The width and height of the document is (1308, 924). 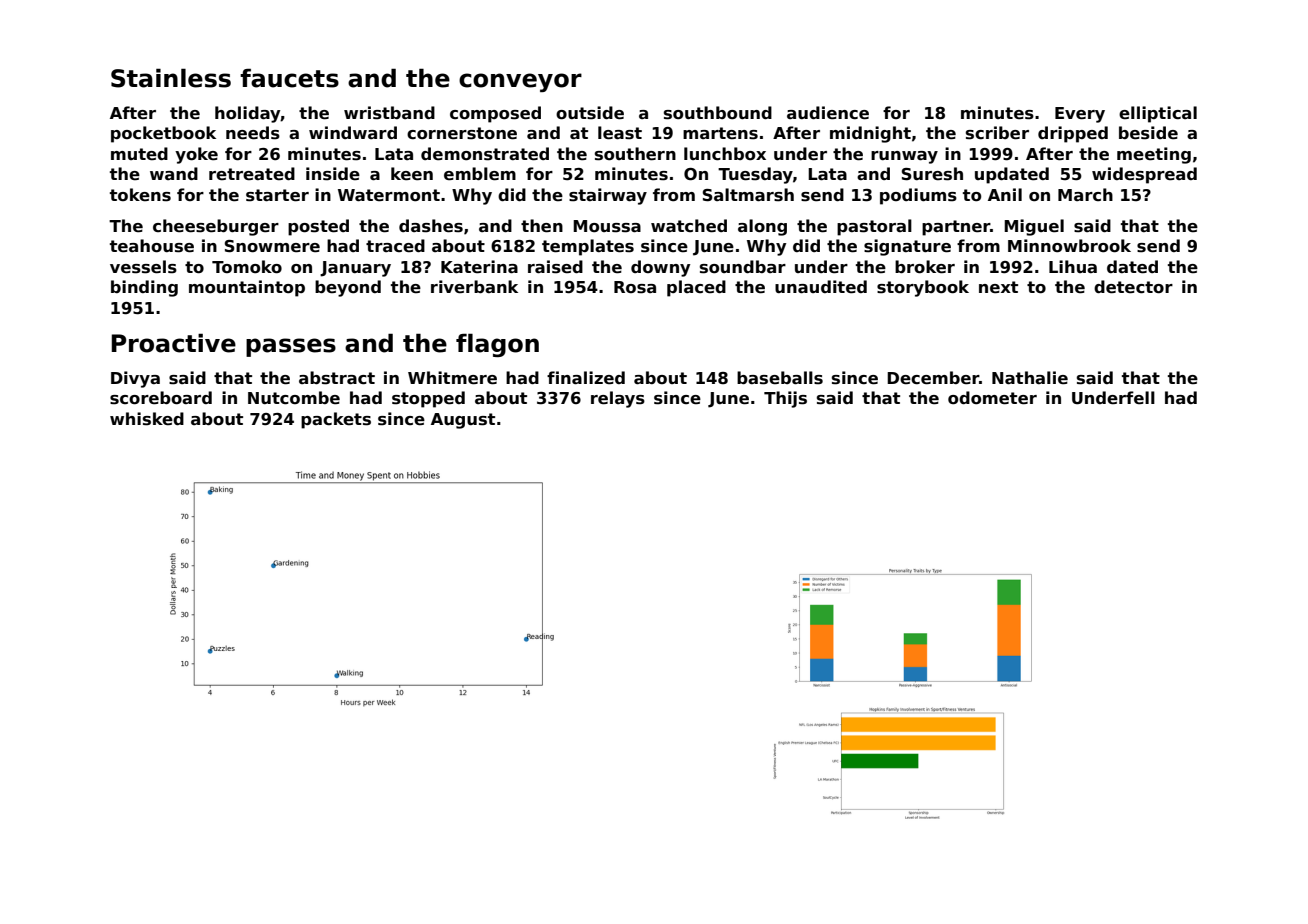 What do you see at coordinates (1005, 194) in the document?
I see `Anil` at bounding box center [1005, 194].
